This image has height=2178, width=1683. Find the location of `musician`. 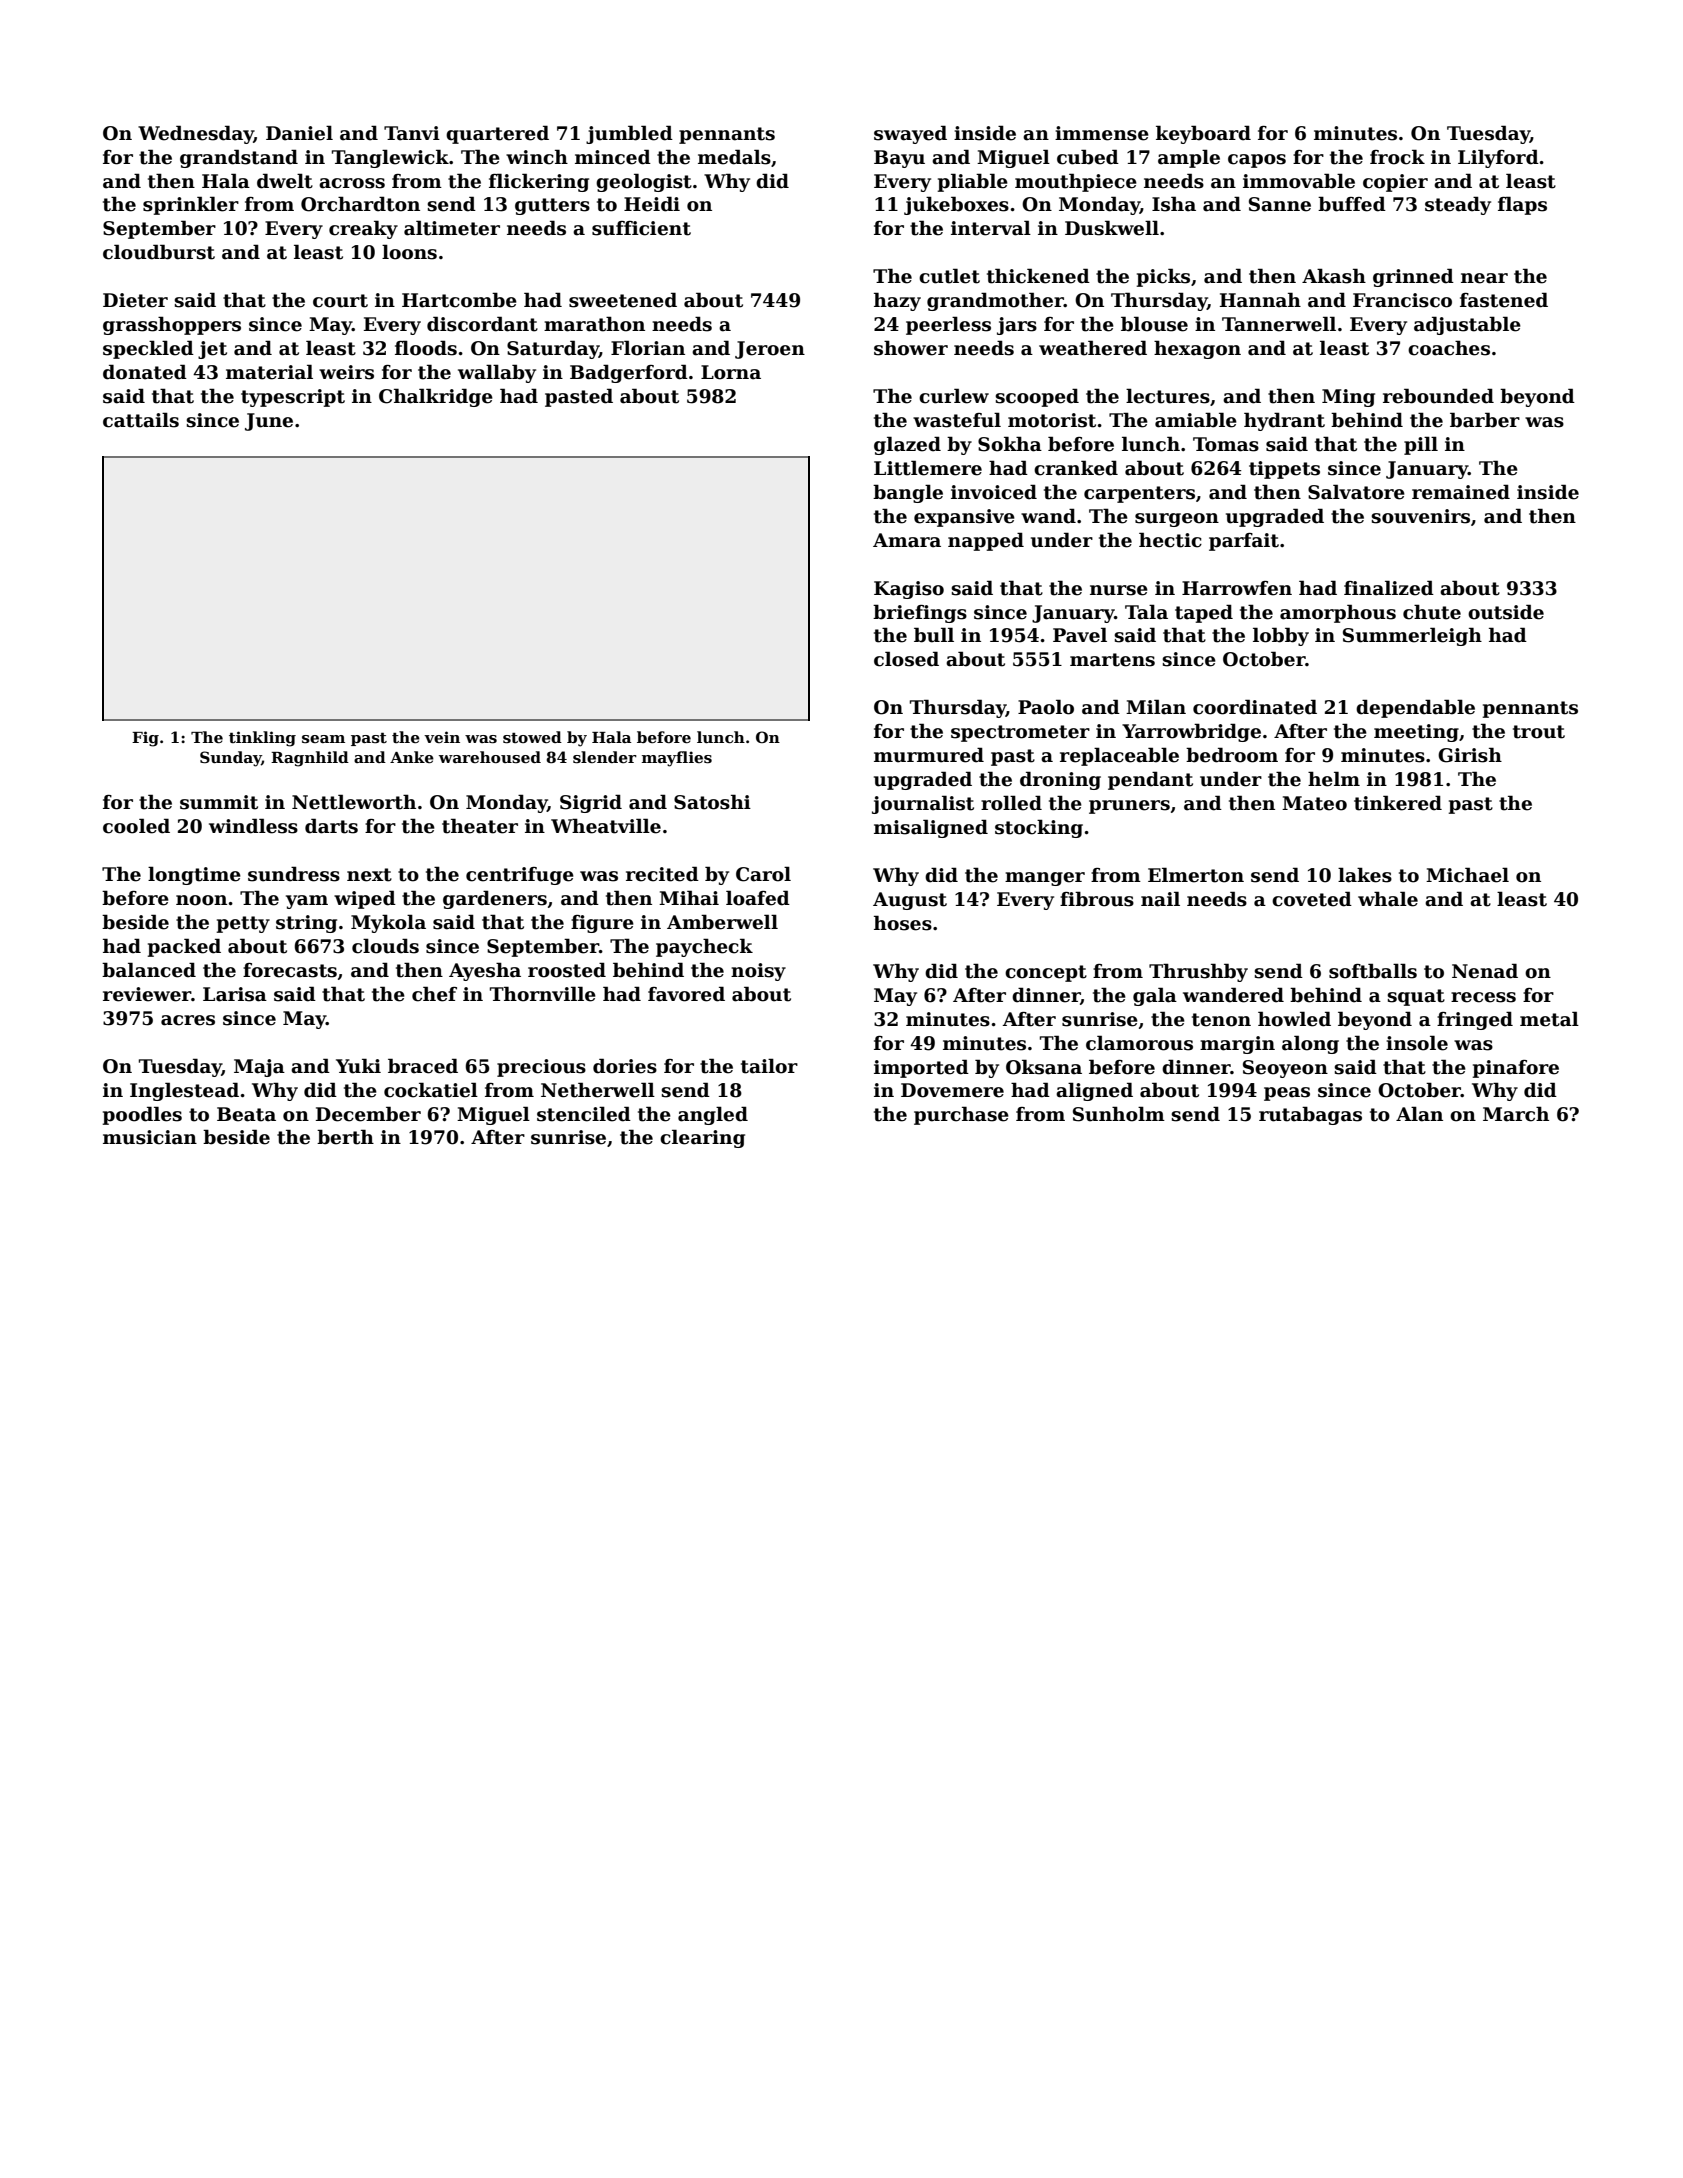

musician is located at coordinates (150, 1137).
